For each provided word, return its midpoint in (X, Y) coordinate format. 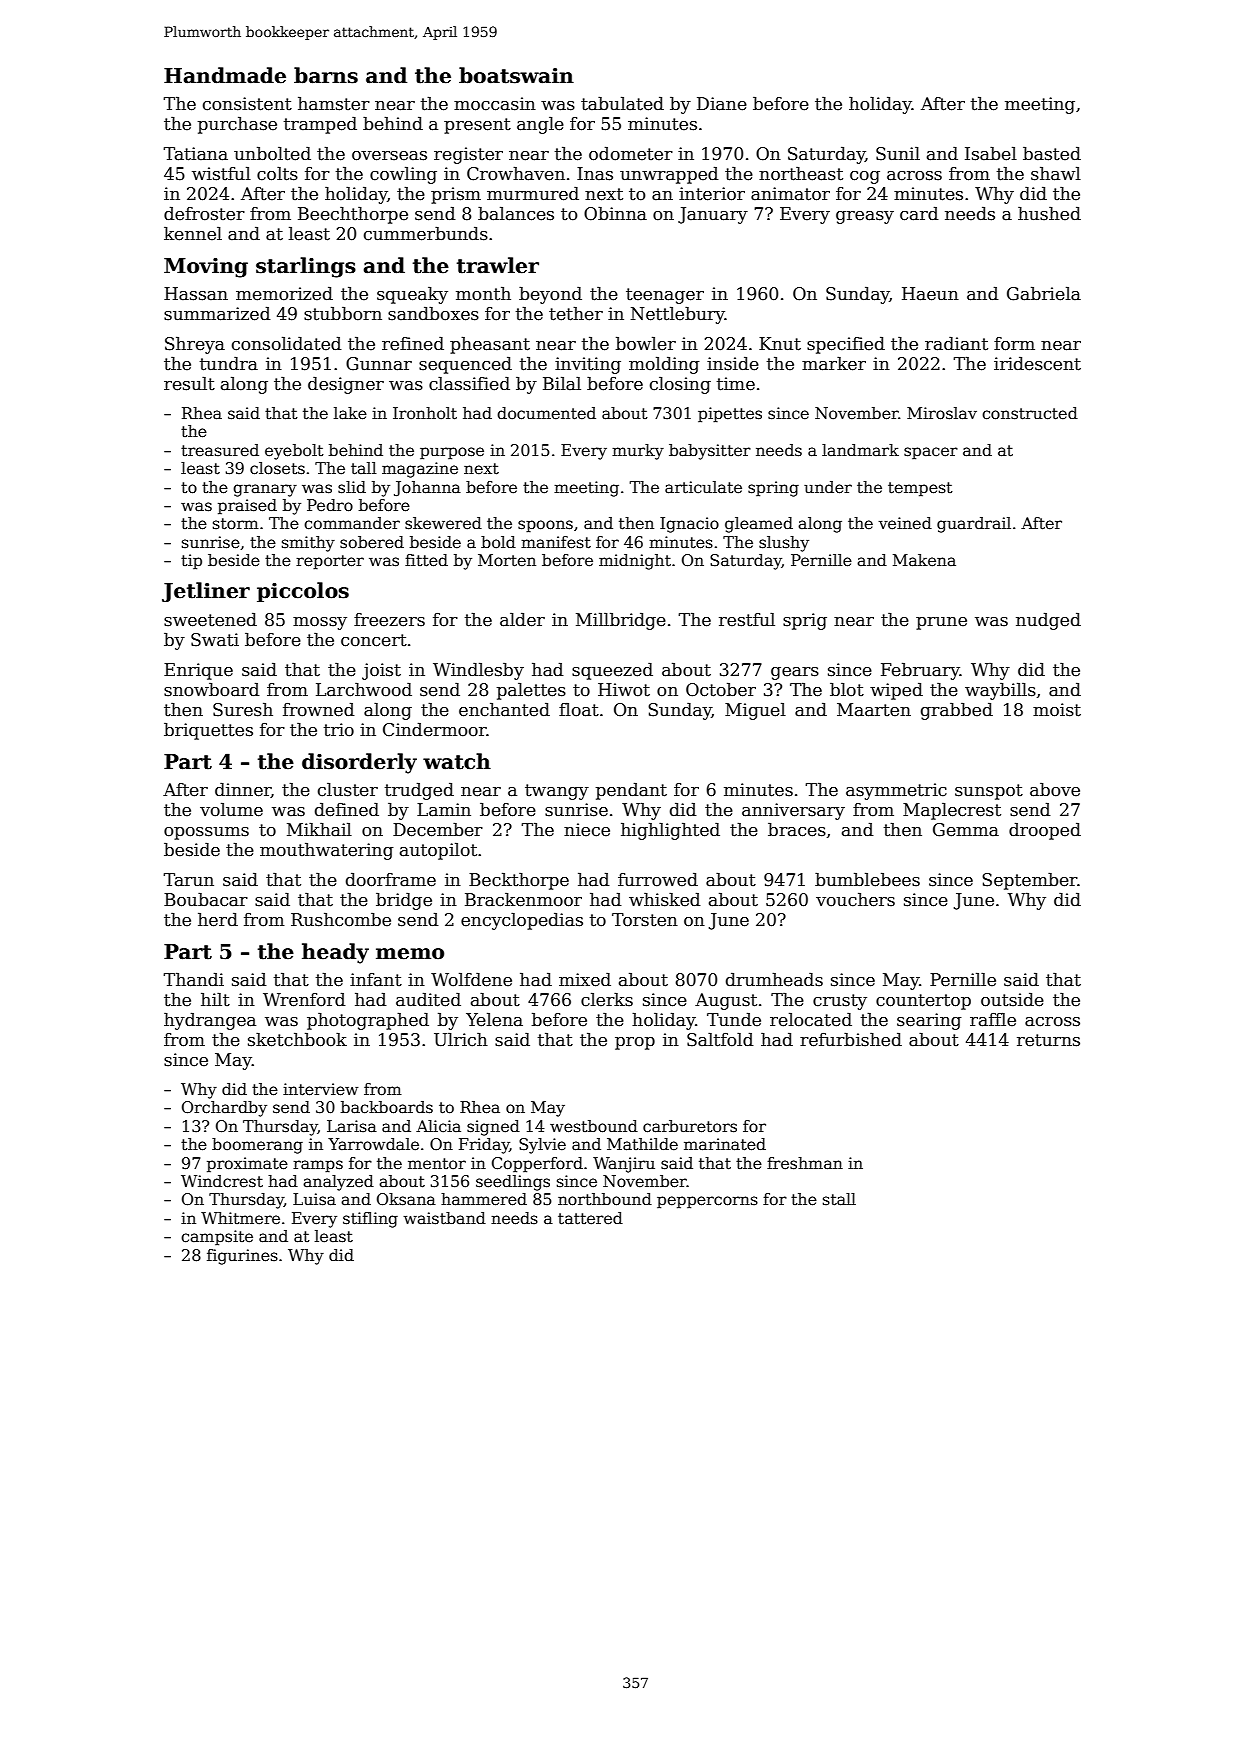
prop (635, 1043)
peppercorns (707, 1202)
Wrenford (304, 1000)
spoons (545, 526)
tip (191, 562)
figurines (242, 1257)
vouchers (855, 900)
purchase (237, 125)
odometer (631, 154)
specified (846, 345)
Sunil (898, 154)
